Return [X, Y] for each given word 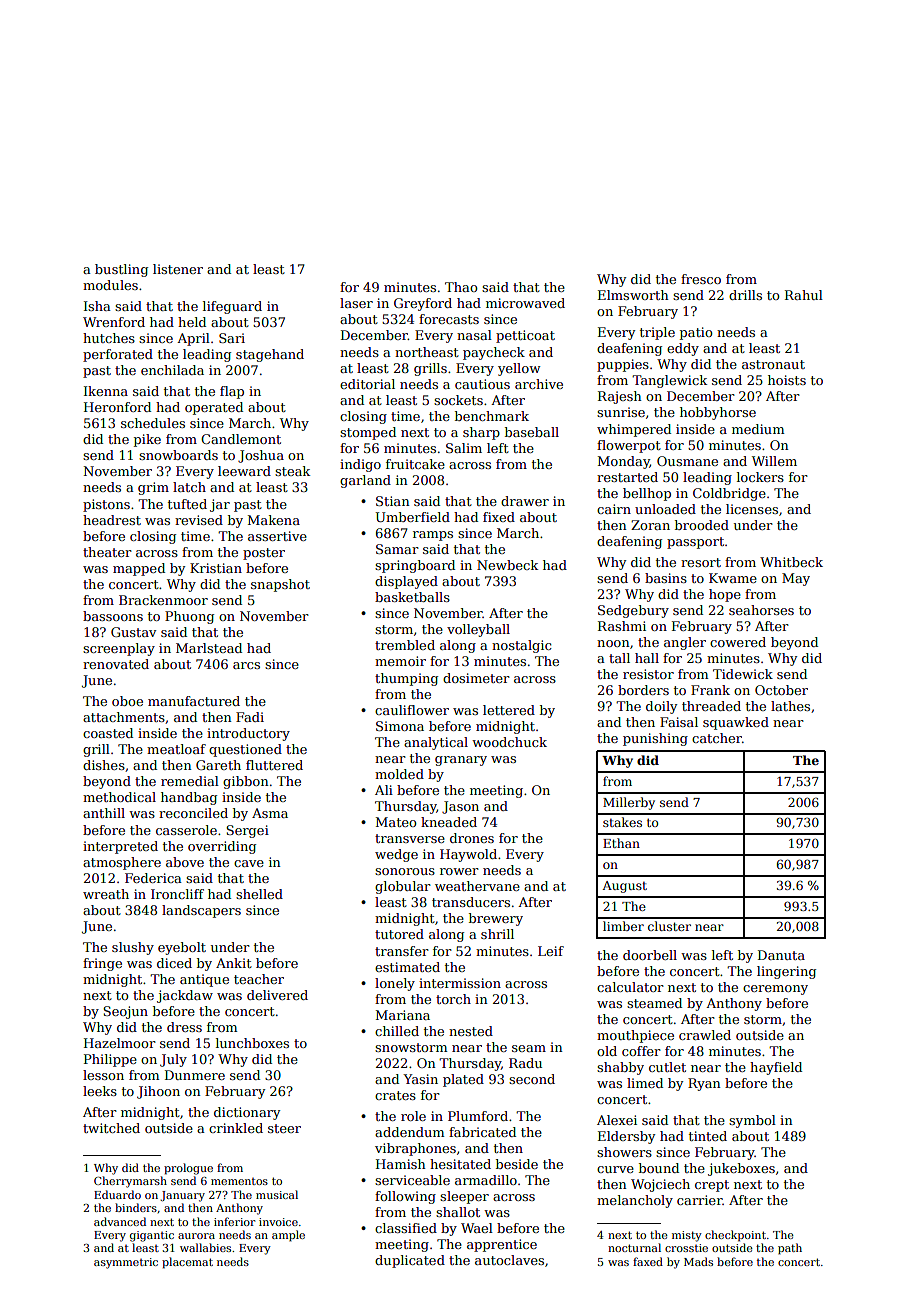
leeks [100, 1091]
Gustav [133, 632]
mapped [139, 569]
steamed [654, 1003]
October [781, 690]
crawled [705, 1035]
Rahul [804, 295]
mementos [239, 1181]
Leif [551, 951]
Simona [400, 726]
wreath [106, 894]
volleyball [478, 630]
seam [529, 1048]
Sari [232, 338]
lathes [790, 706]
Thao [461, 287]
